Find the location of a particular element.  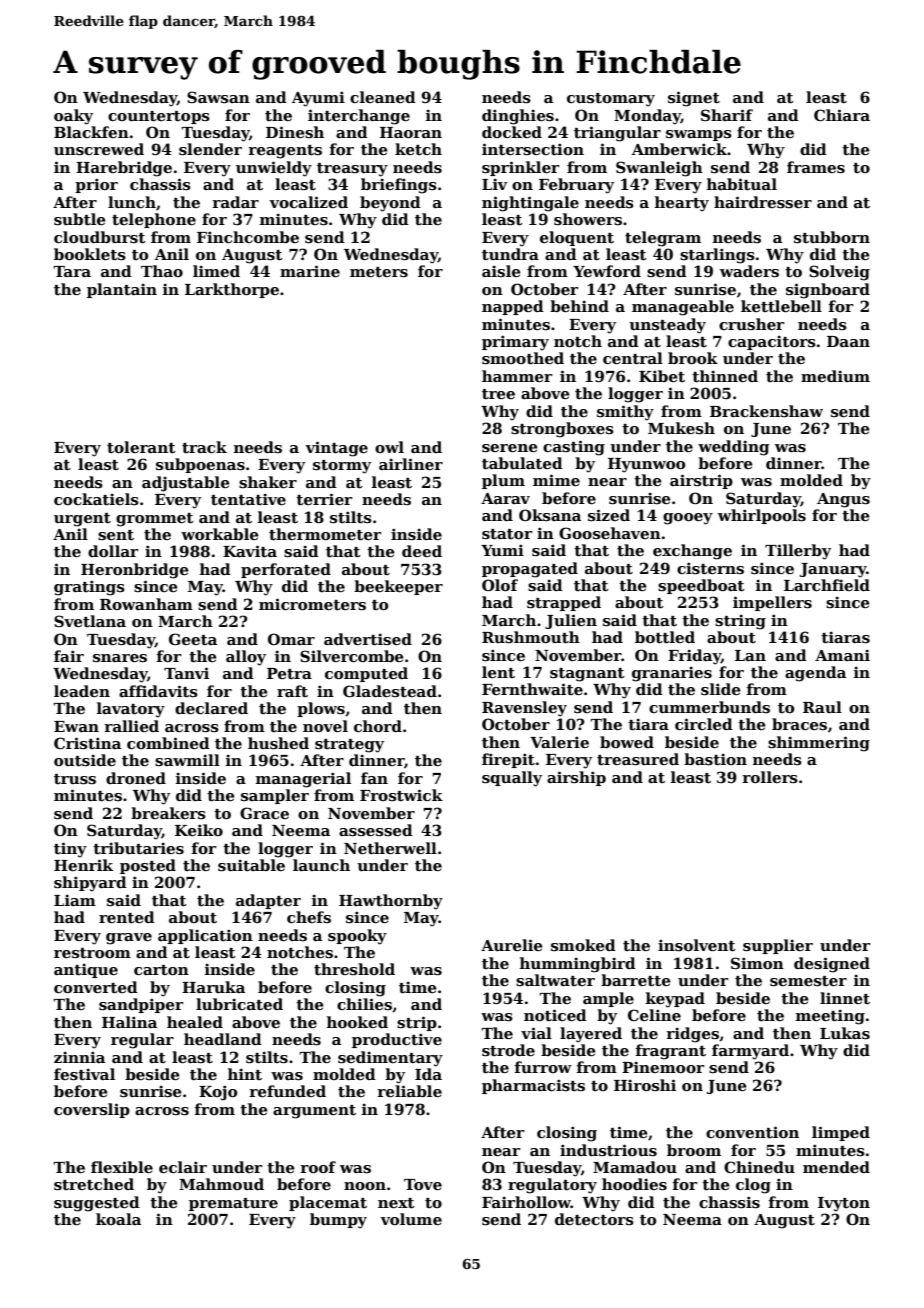

cleaned is located at coordinates (383, 97).
